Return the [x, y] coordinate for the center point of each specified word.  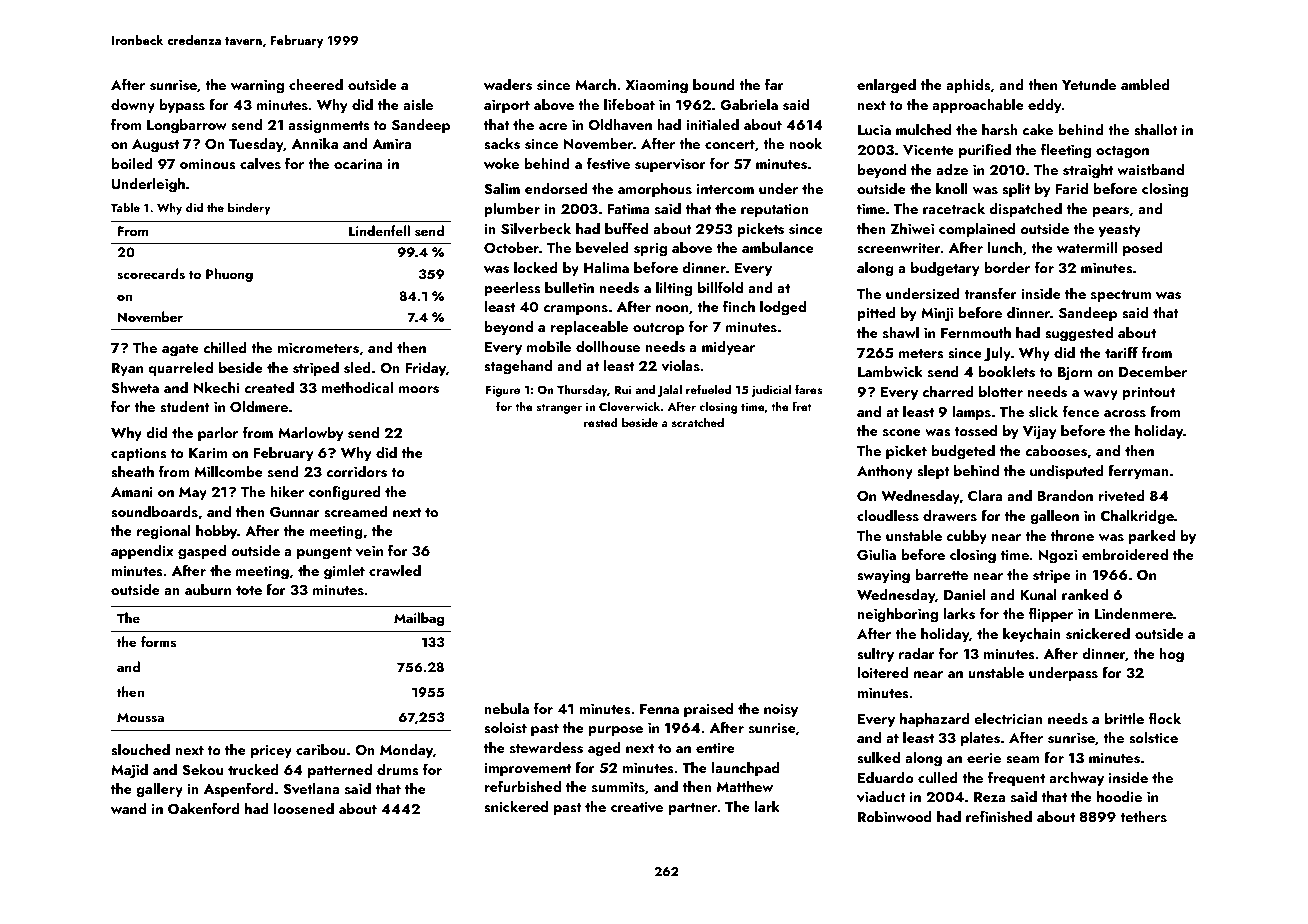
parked [1151, 537]
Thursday [582, 391]
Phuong [229, 275]
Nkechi [216, 387]
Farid [1071, 188]
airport [507, 106]
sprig [650, 250]
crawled [395, 570]
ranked [1085, 594]
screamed [356, 512]
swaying [883, 577]
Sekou [202, 770]
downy [133, 106]
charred [948, 391]
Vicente [928, 150]
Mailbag [419, 619]
